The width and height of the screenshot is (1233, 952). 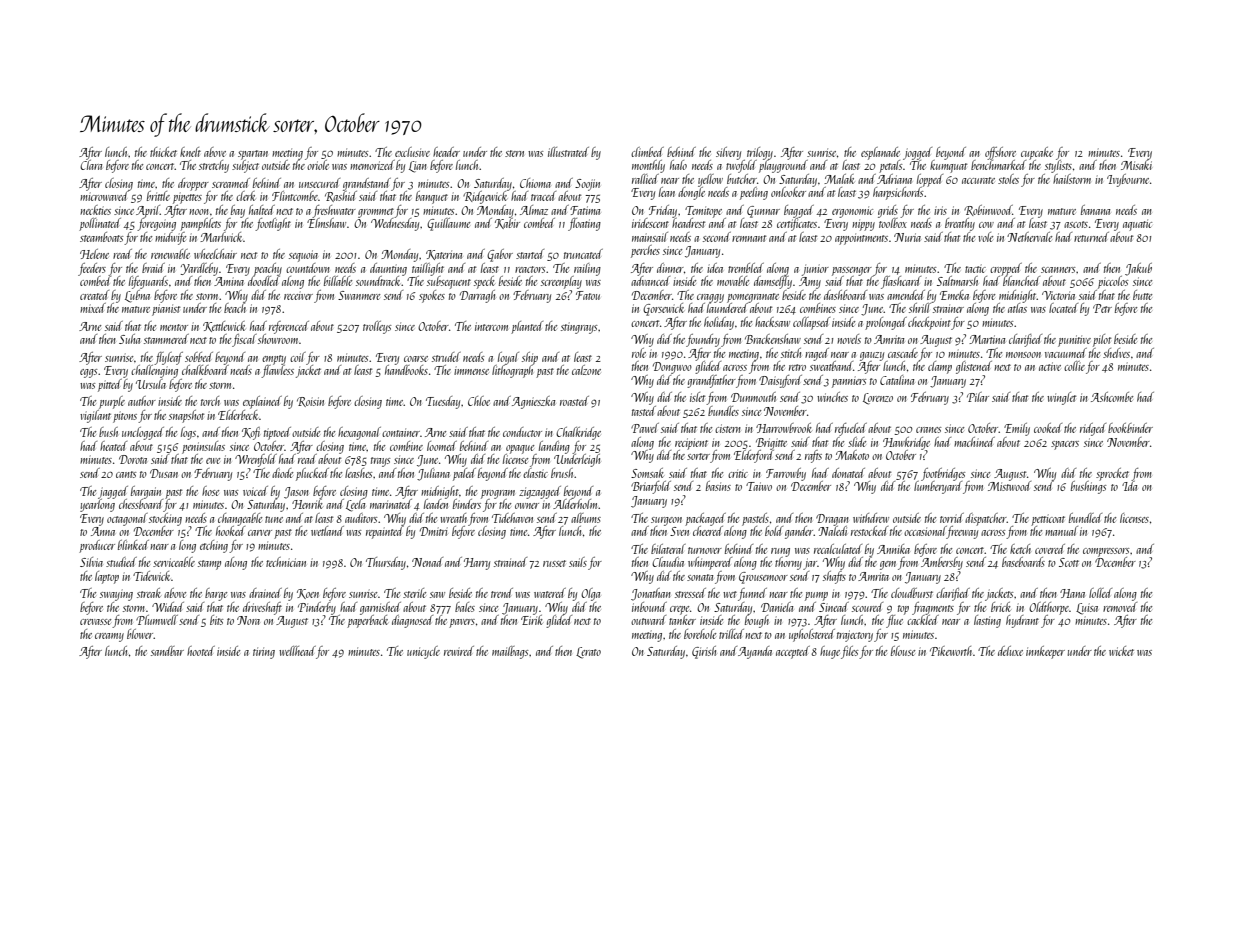 What do you see at coordinates (749, 238) in the screenshot?
I see `remnant` at bounding box center [749, 238].
